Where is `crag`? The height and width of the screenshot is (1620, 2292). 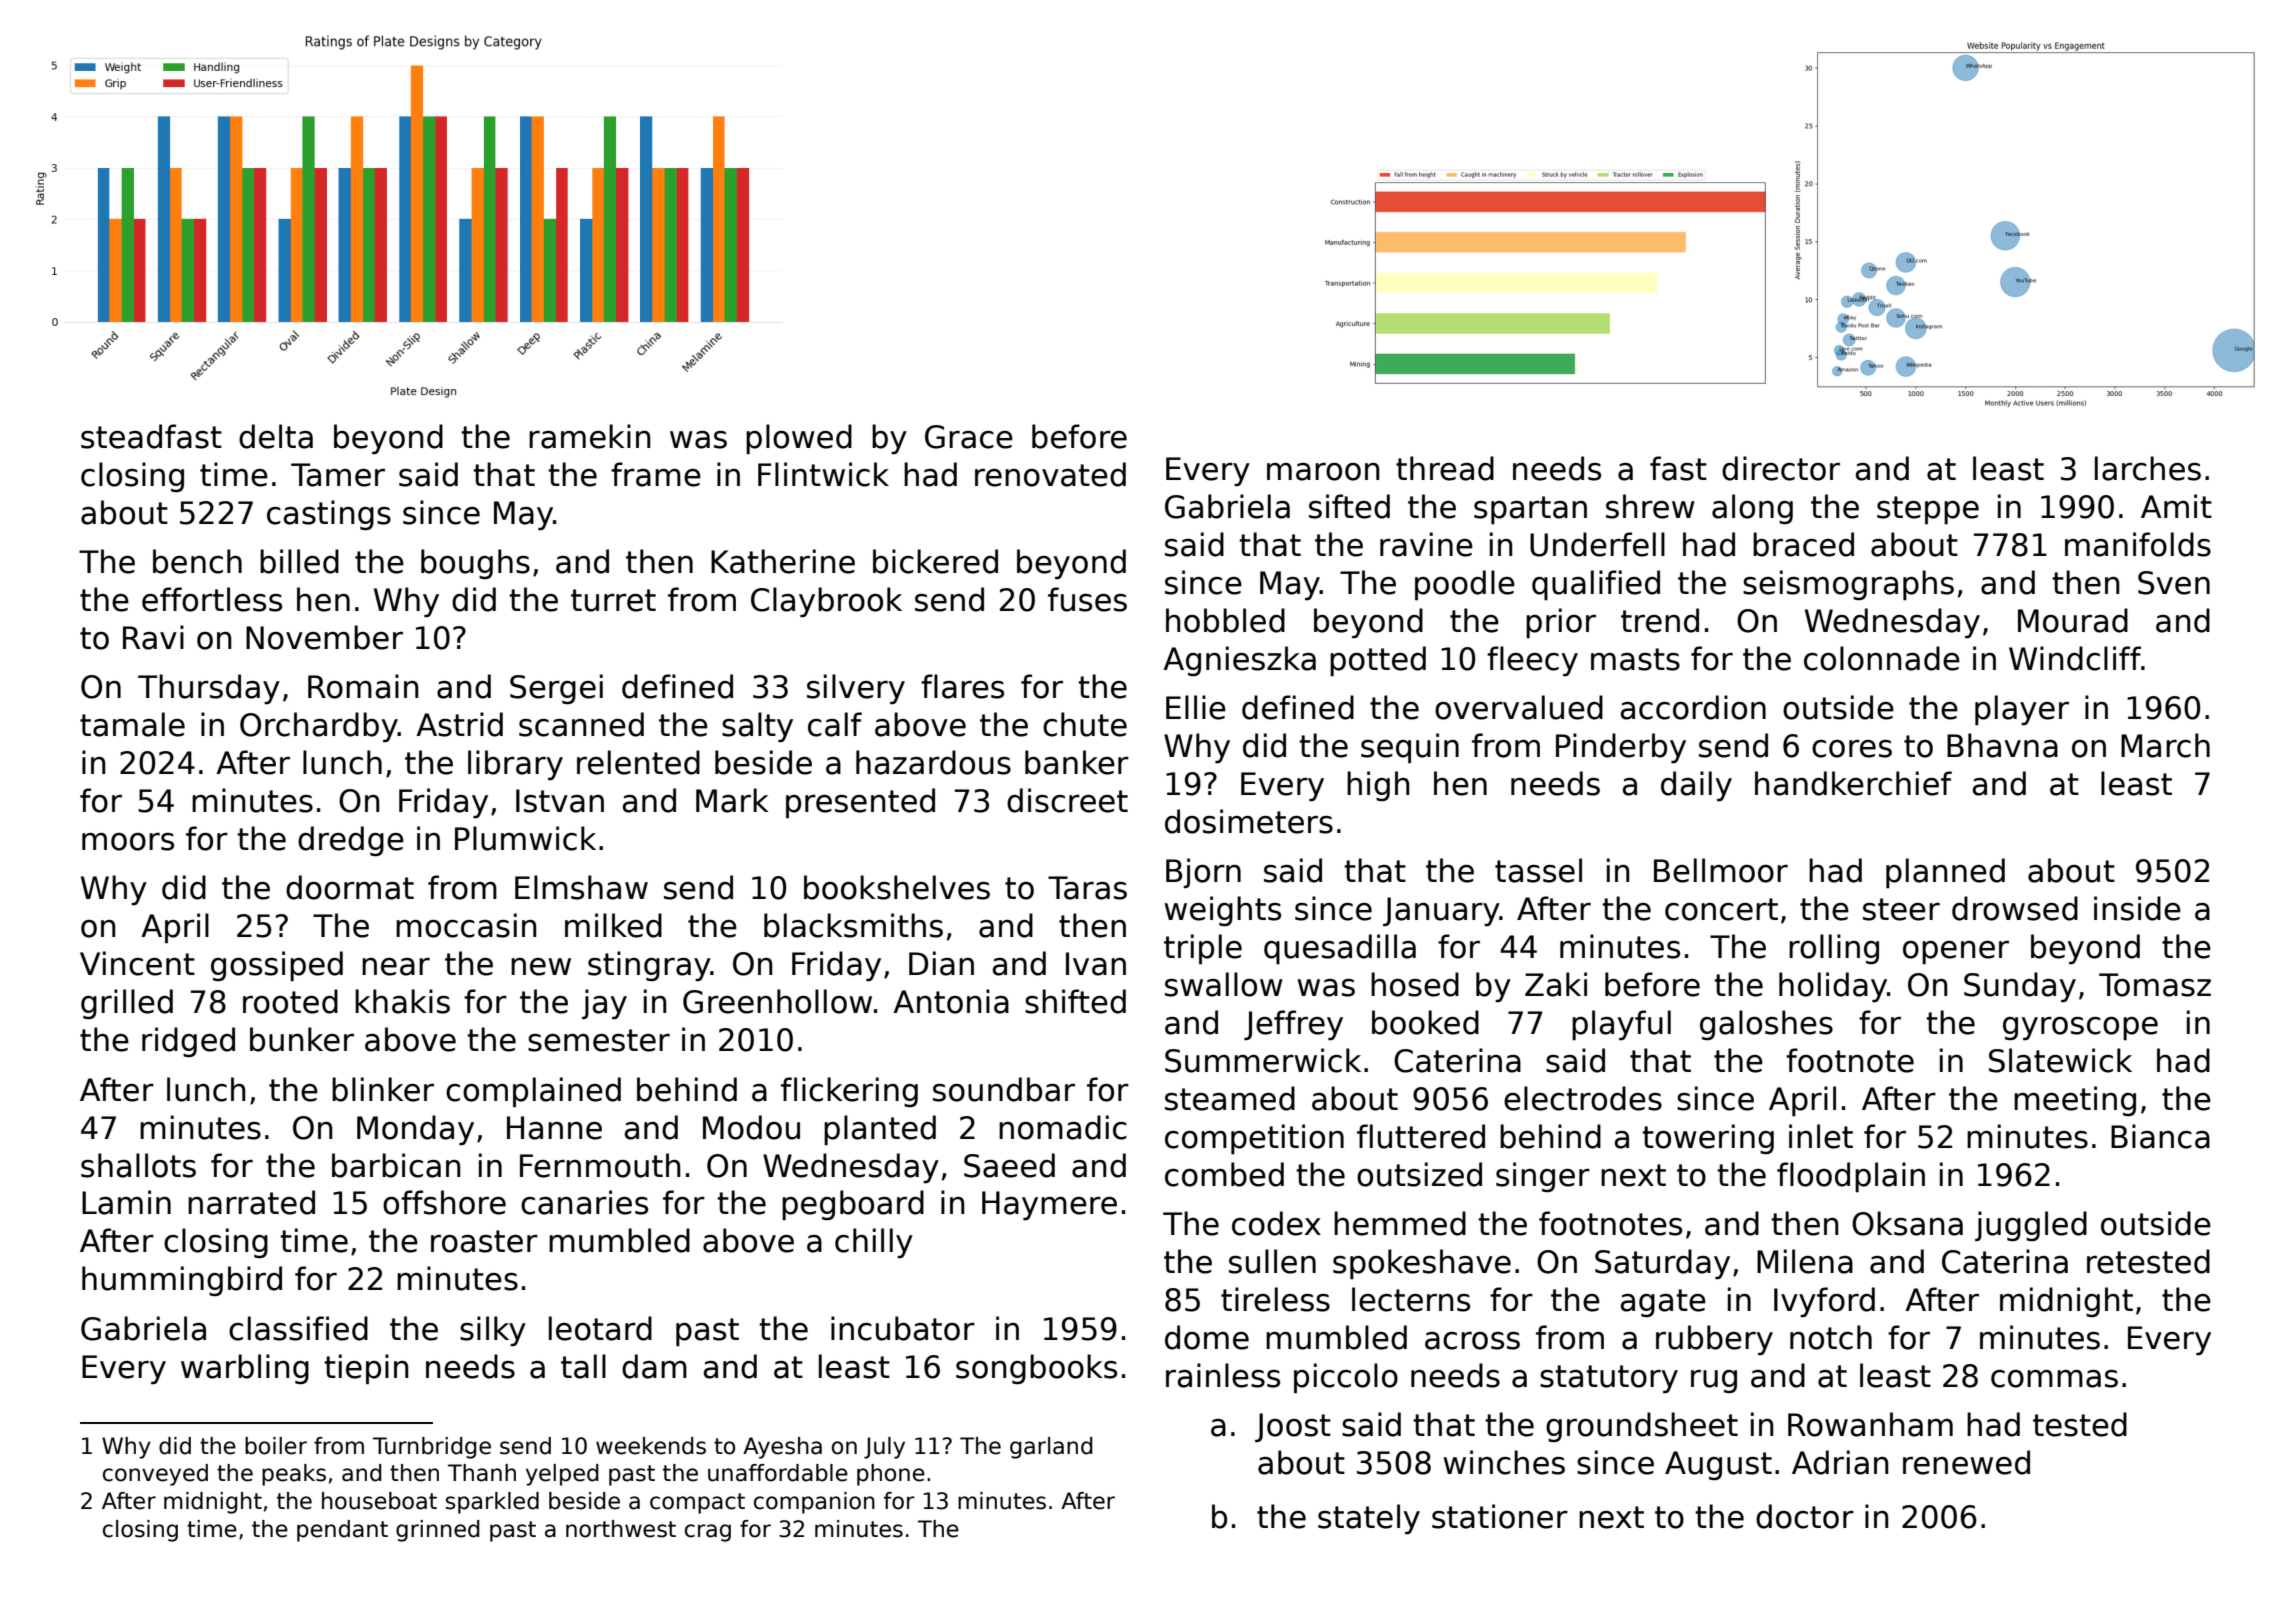 crag is located at coordinates (708, 1533).
